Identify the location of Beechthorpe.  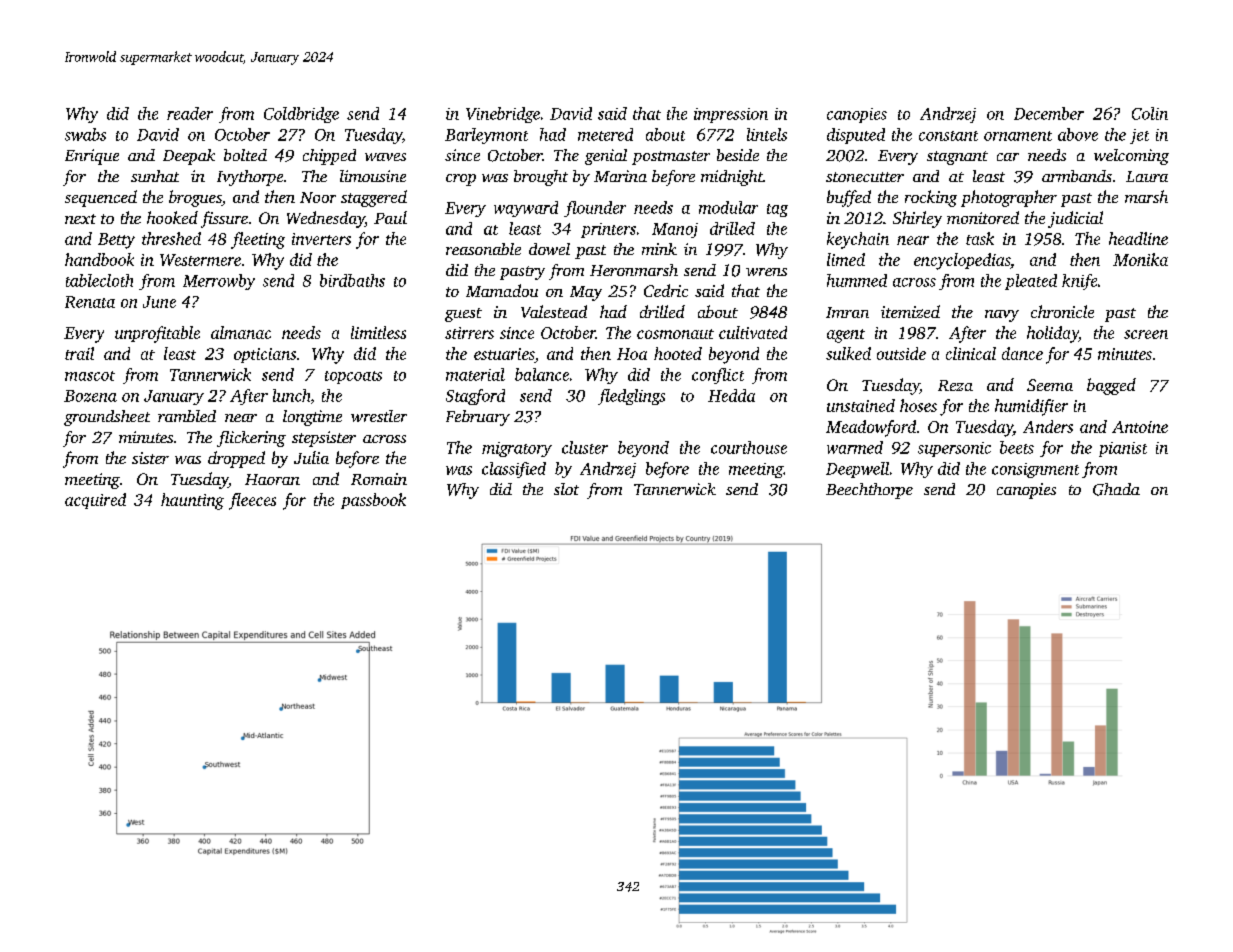
(869, 491).
